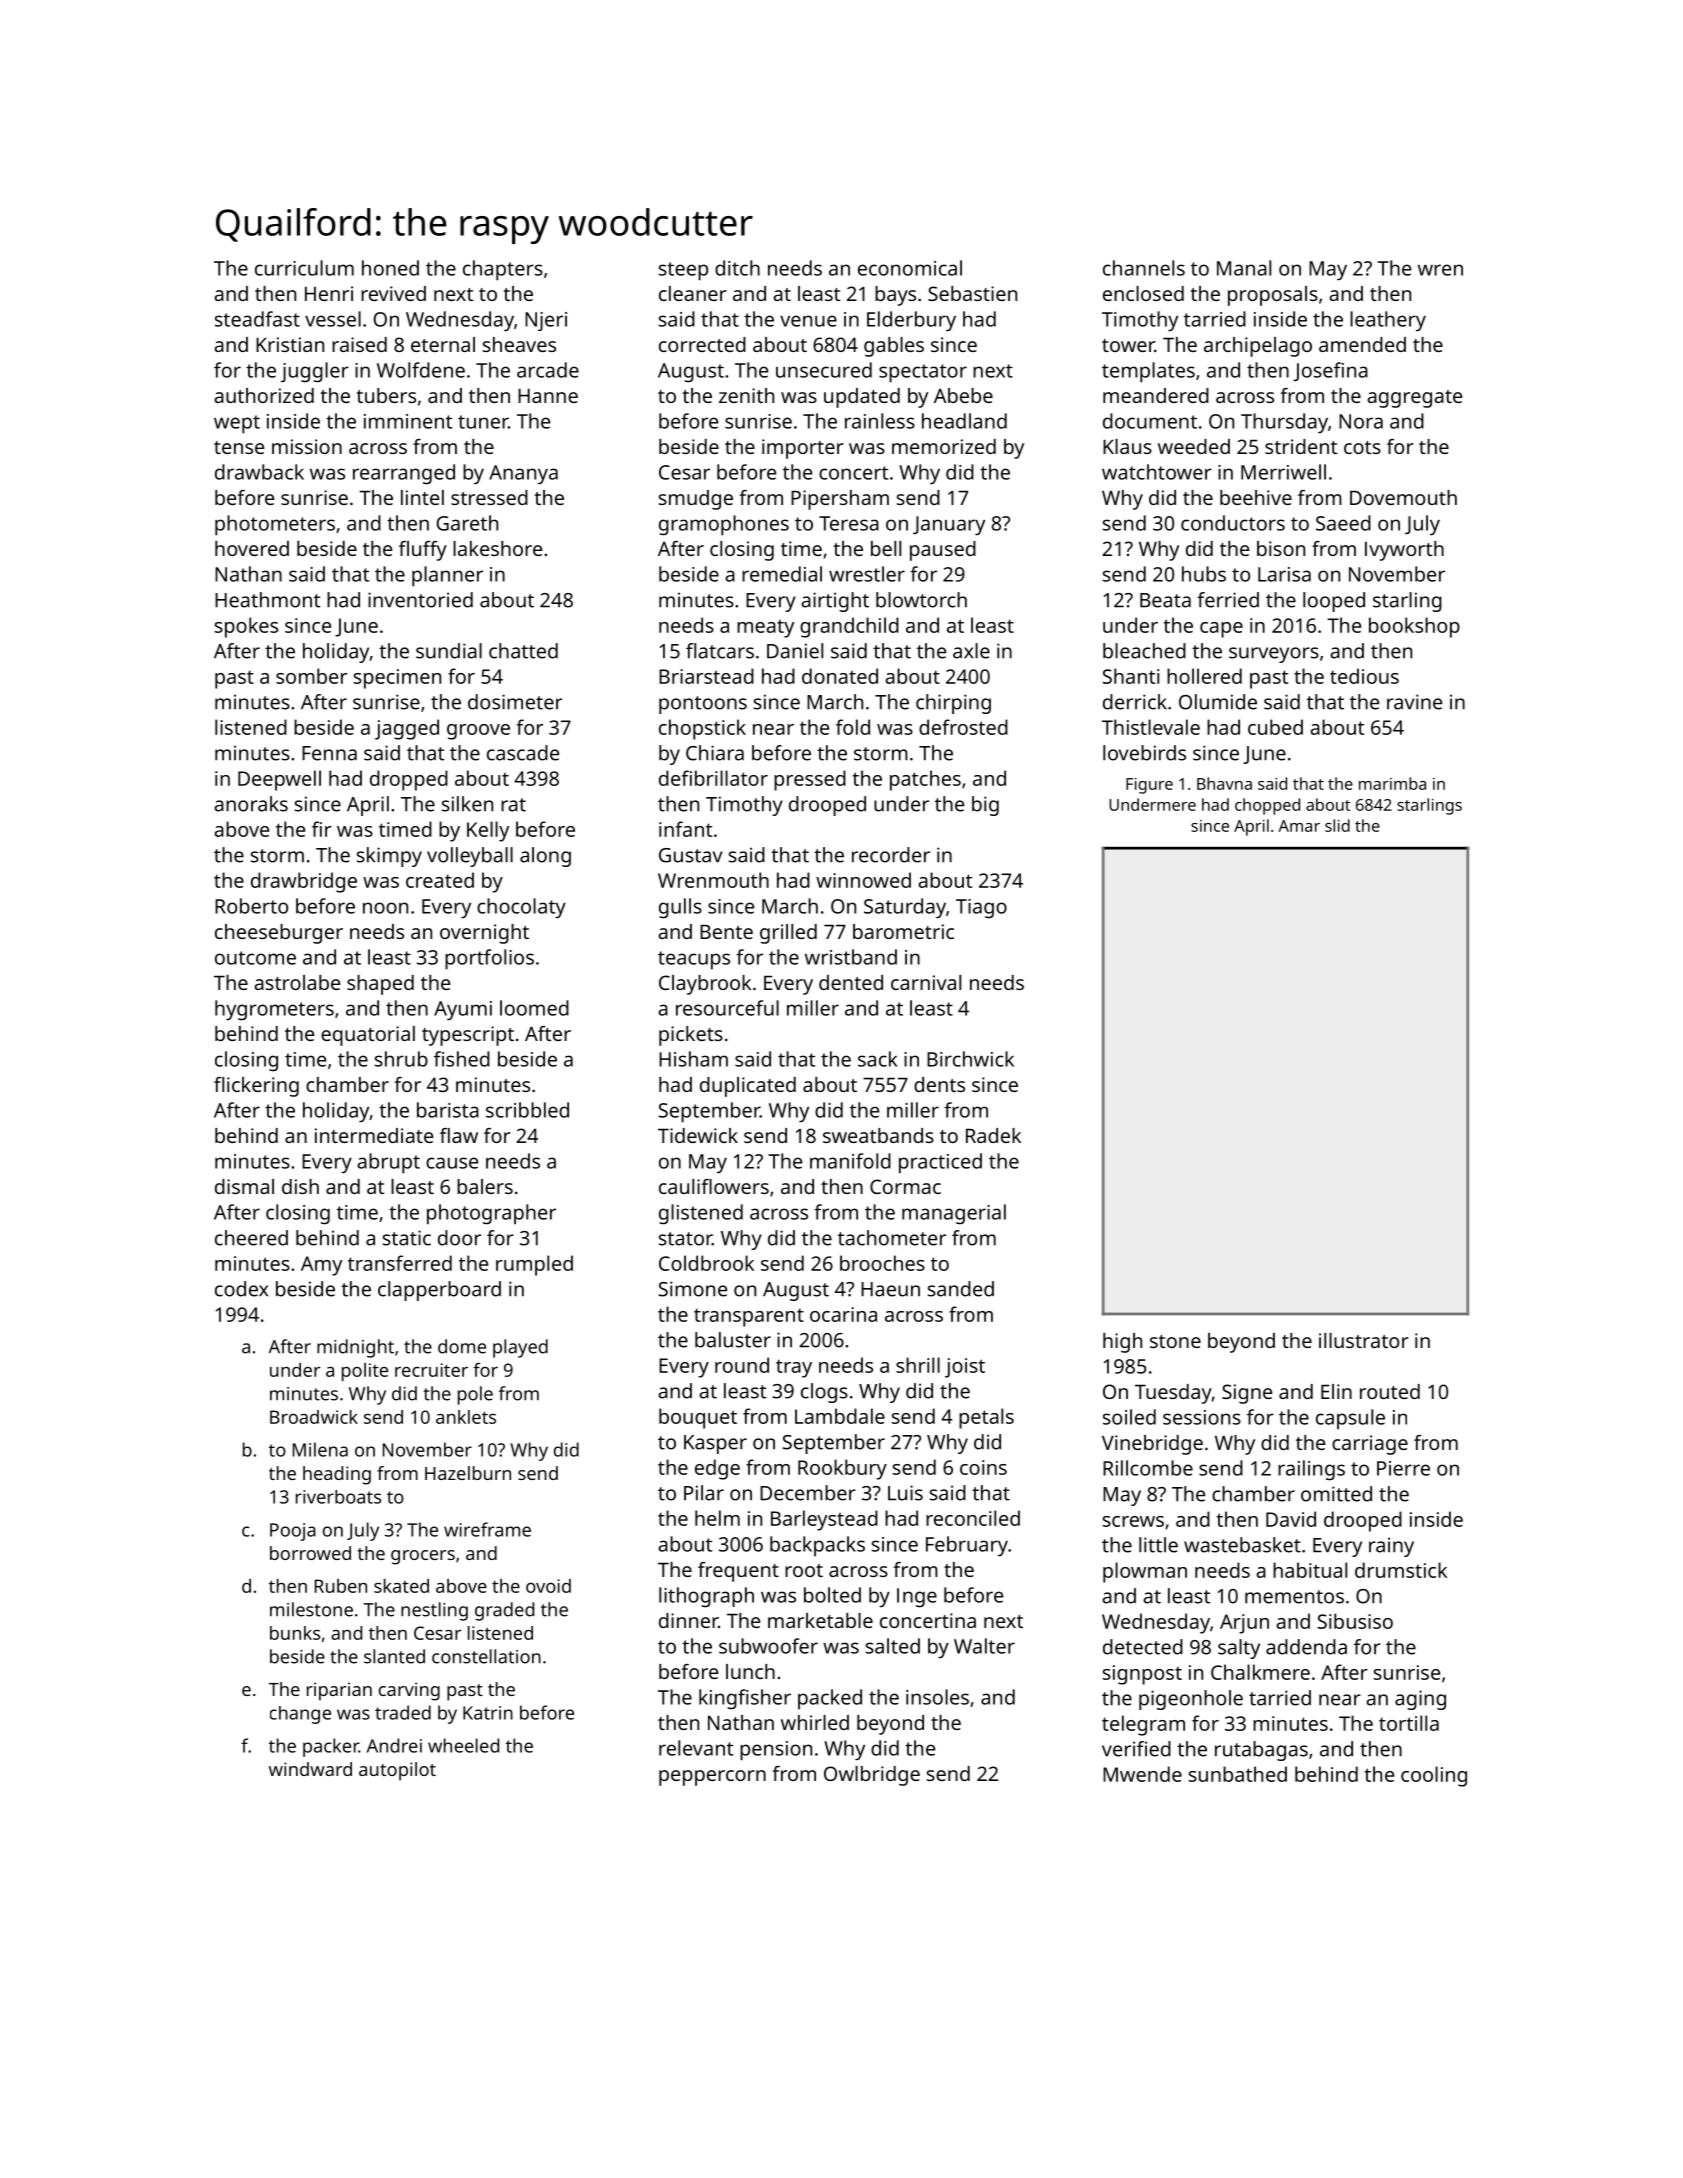 The height and width of the page is (2178, 1683). I want to click on ditch, so click(737, 268).
